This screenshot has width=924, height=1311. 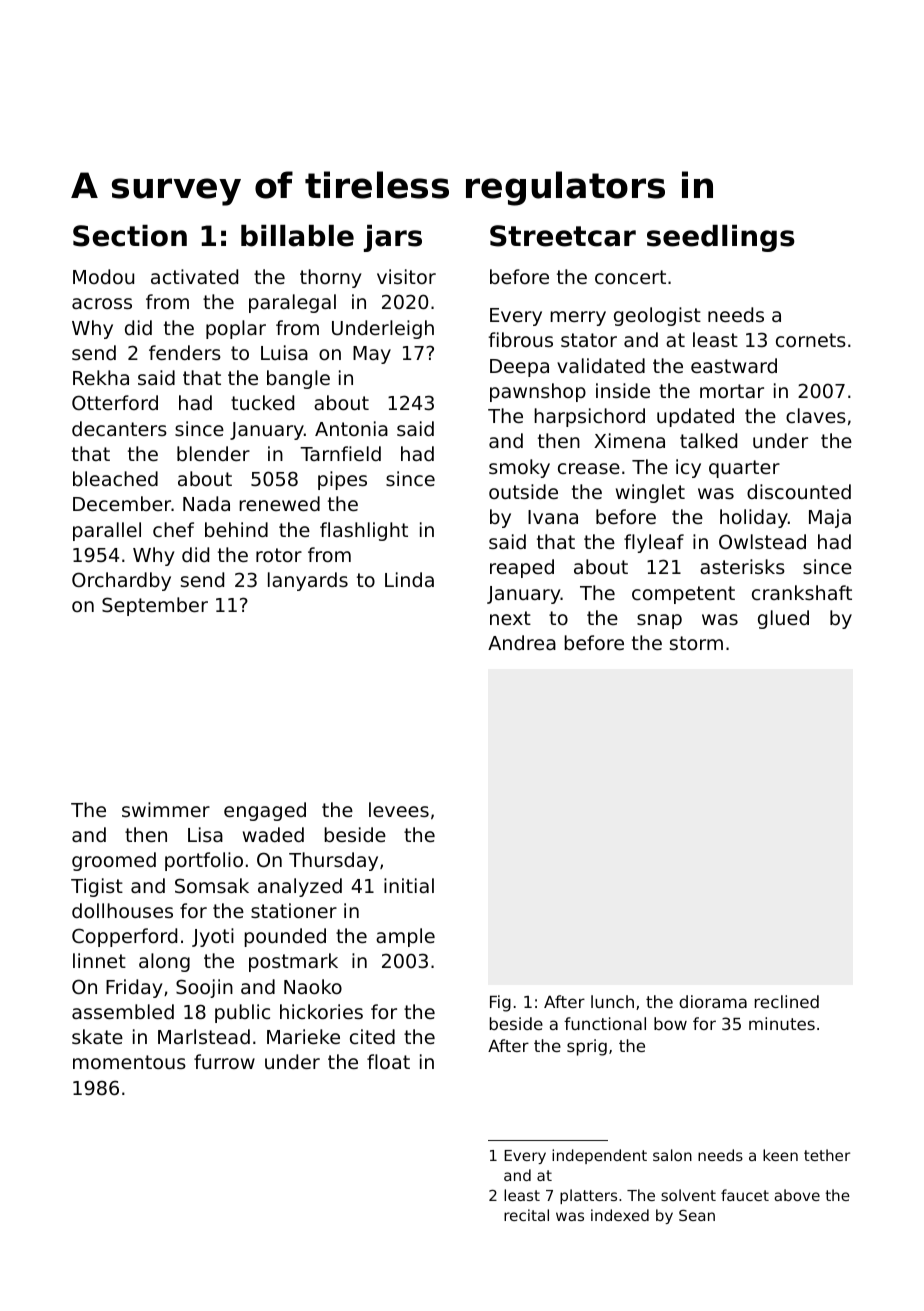 I want to click on Tigist, so click(x=97, y=887).
